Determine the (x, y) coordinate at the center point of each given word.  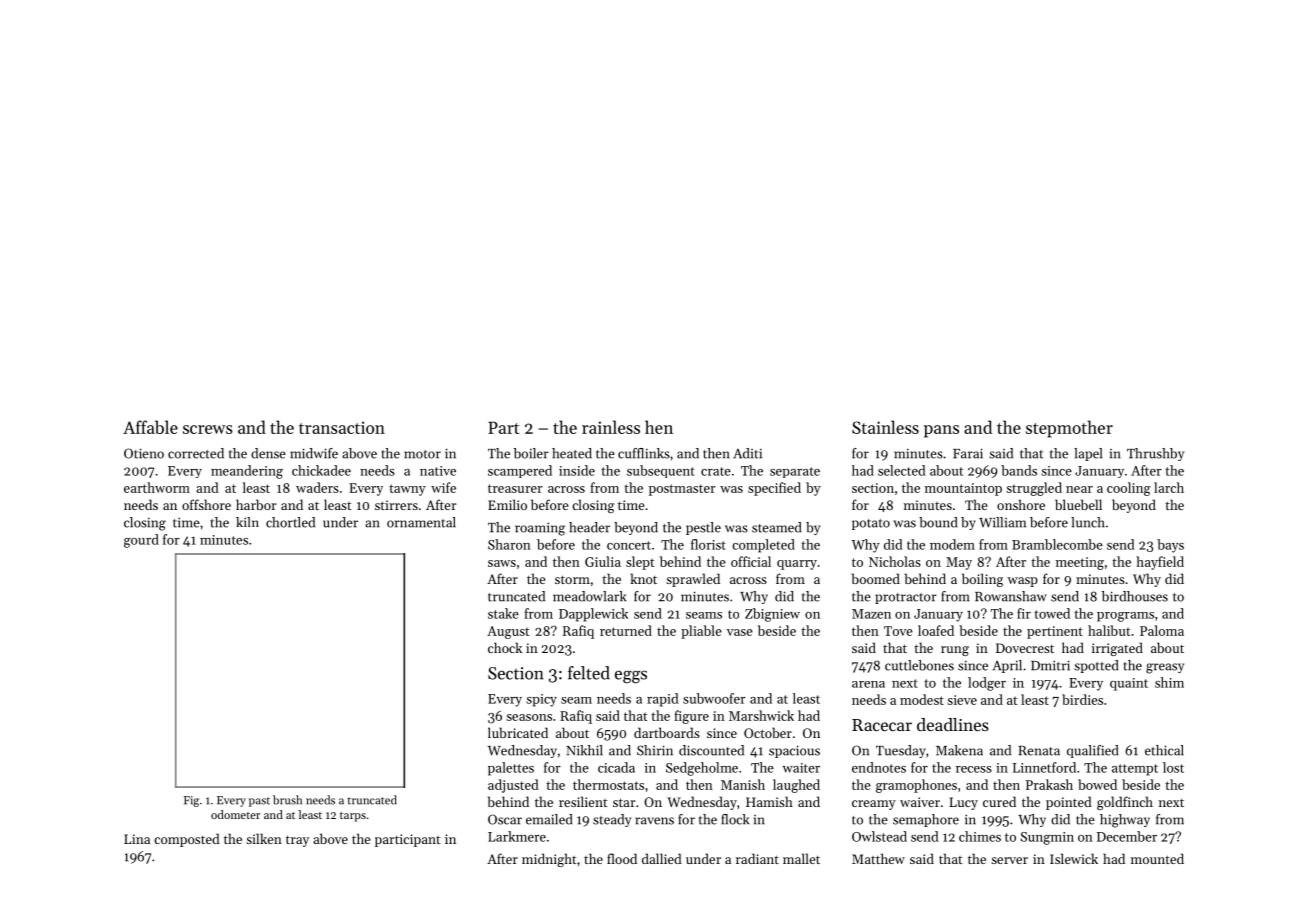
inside (577, 470)
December (1127, 836)
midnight (549, 860)
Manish (743, 784)
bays (1170, 546)
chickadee (321, 470)
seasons (529, 717)
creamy (874, 805)
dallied (662, 858)
